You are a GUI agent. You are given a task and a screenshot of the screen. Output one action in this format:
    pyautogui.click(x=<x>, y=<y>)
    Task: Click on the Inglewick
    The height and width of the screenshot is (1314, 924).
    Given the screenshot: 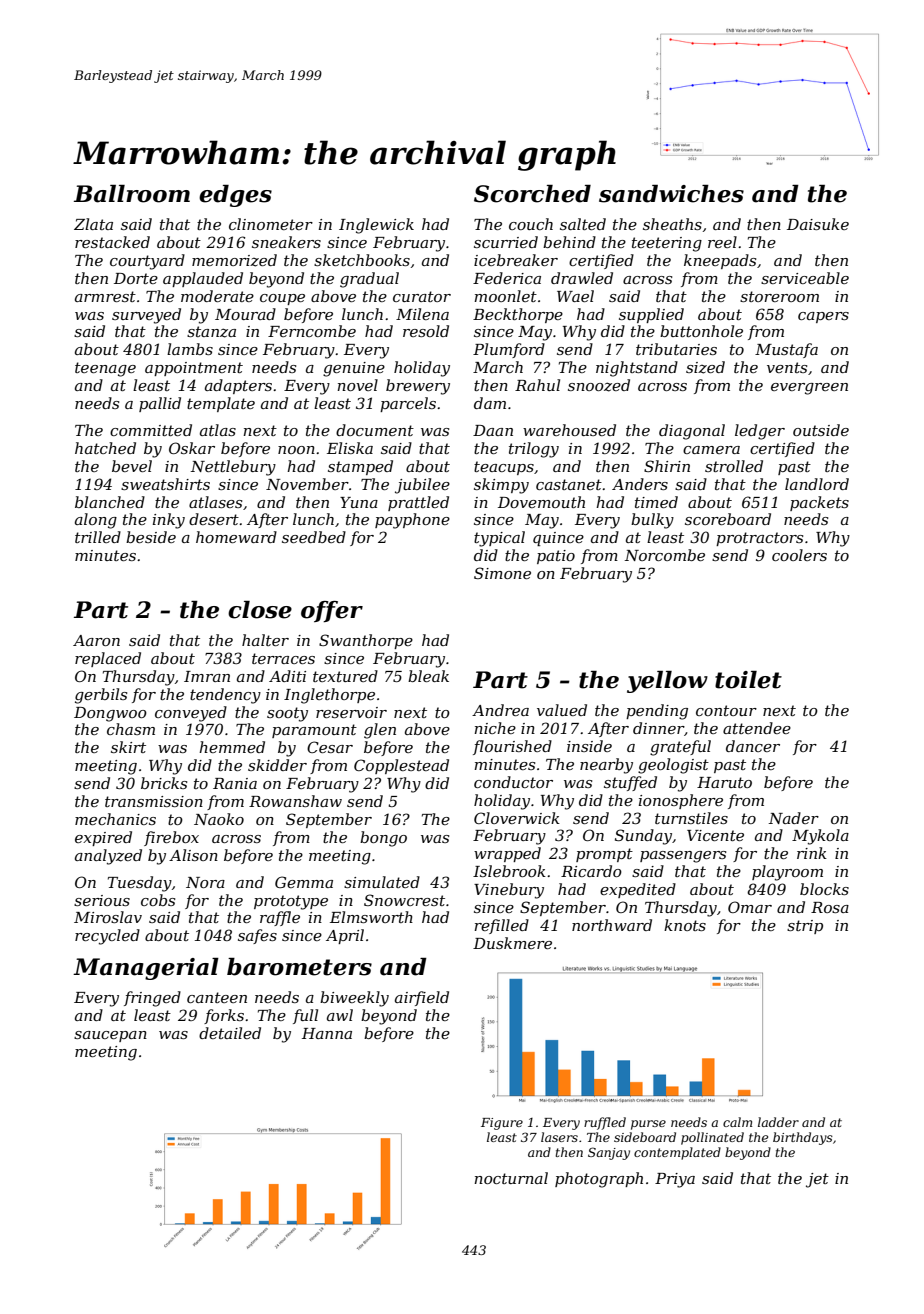 What is the action you would take?
    pyautogui.click(x=376, y=226)
